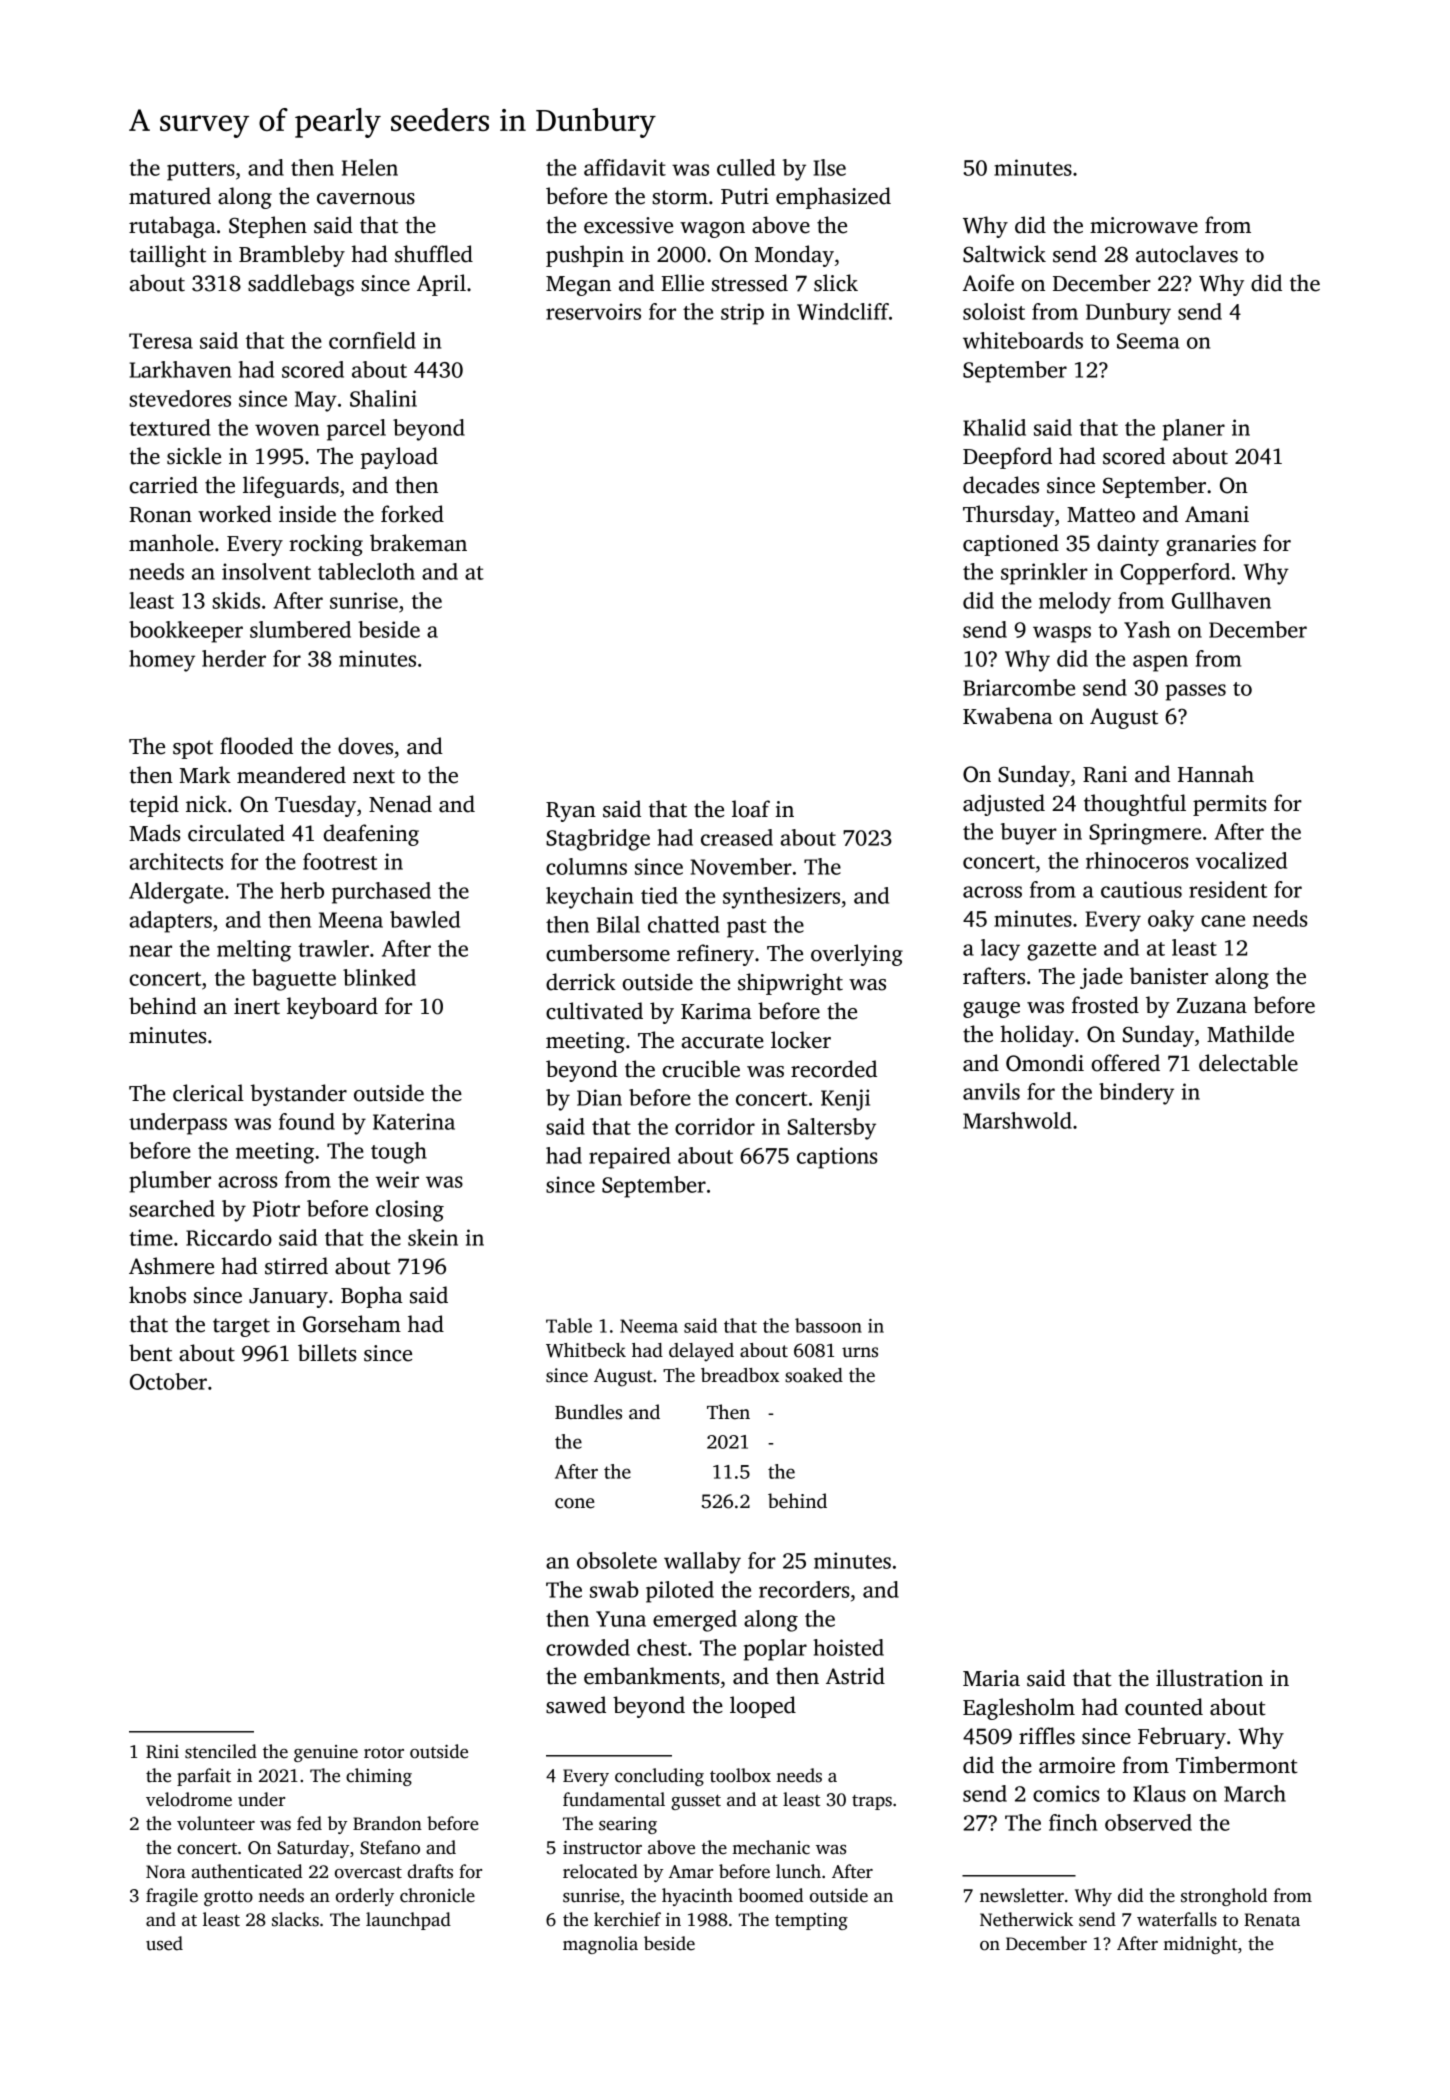  I want to click on urns, so click(860, 1352).
